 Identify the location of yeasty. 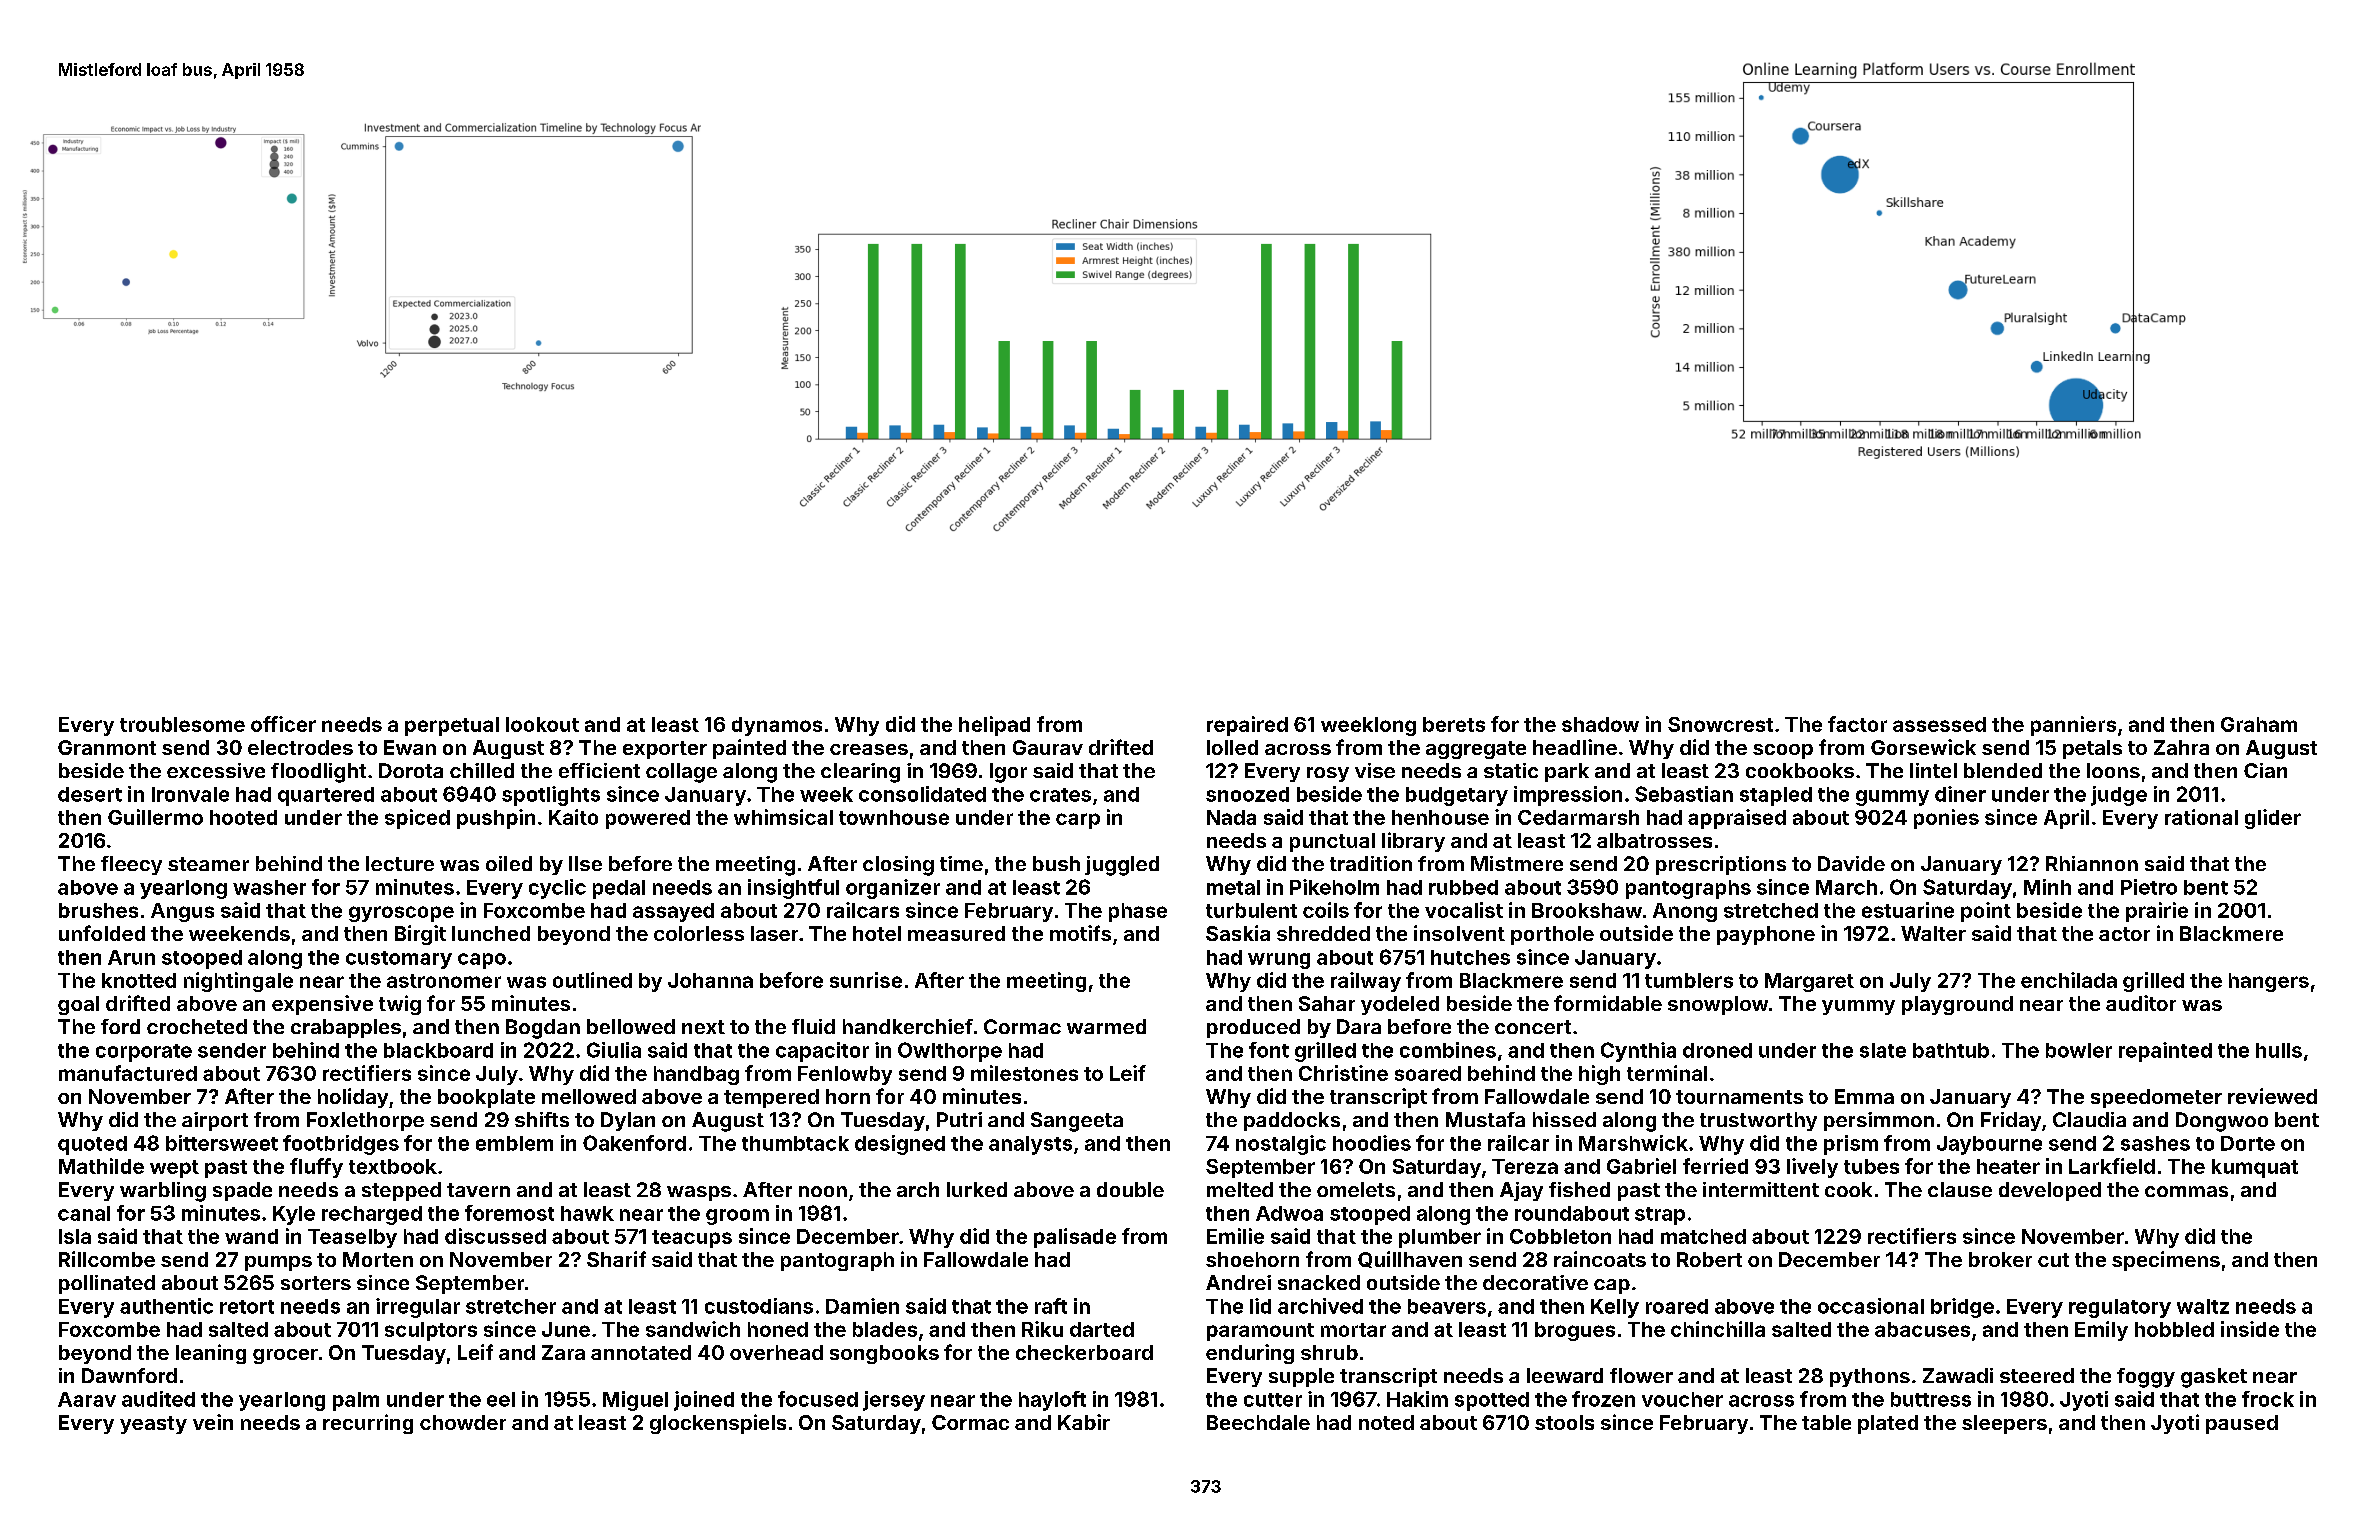
(153, 1425).
